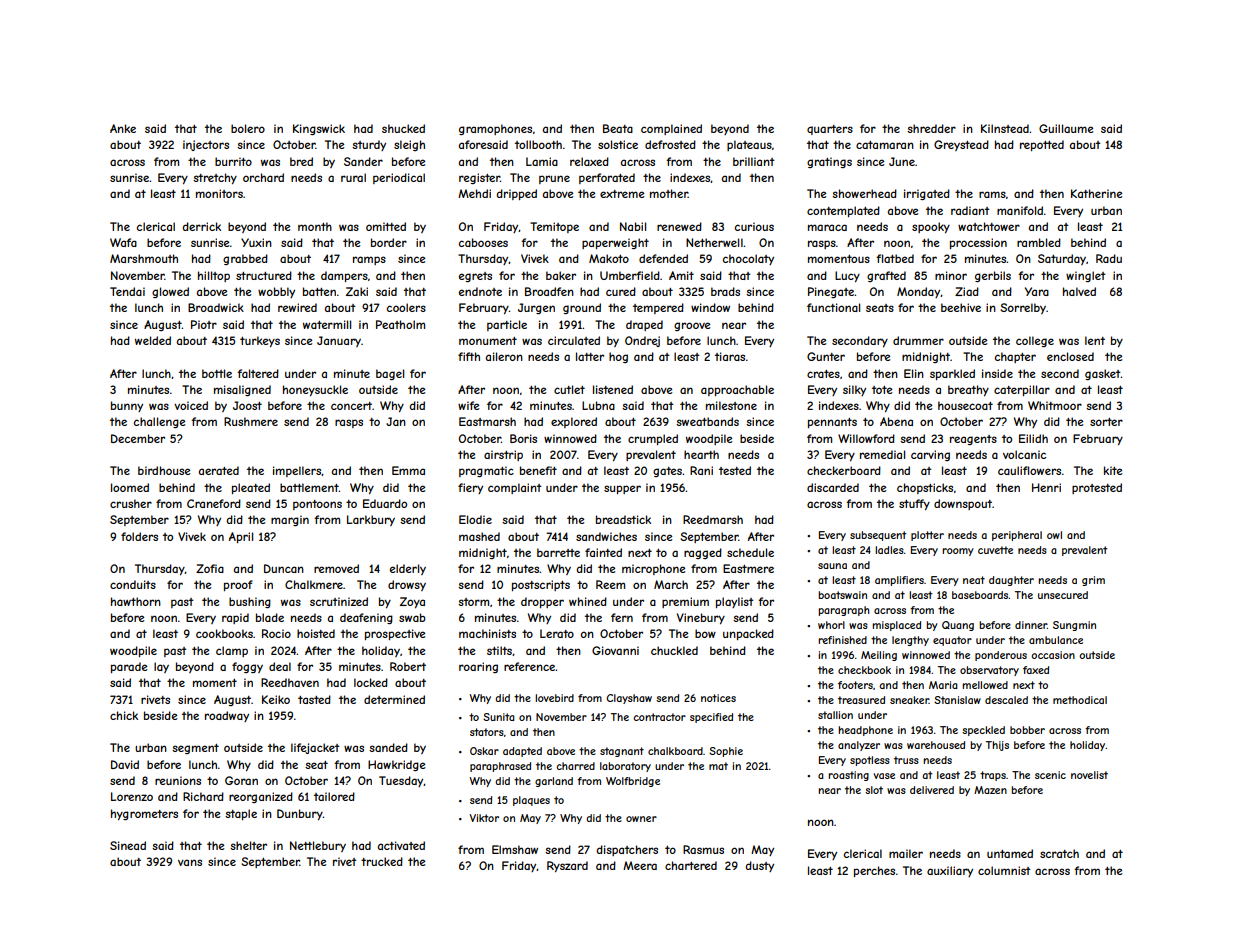 This page has width=1233, height=952. What do you see at coordinates (219, 193) in the page?
I see `monitors` at bounding box center [219, 193].
